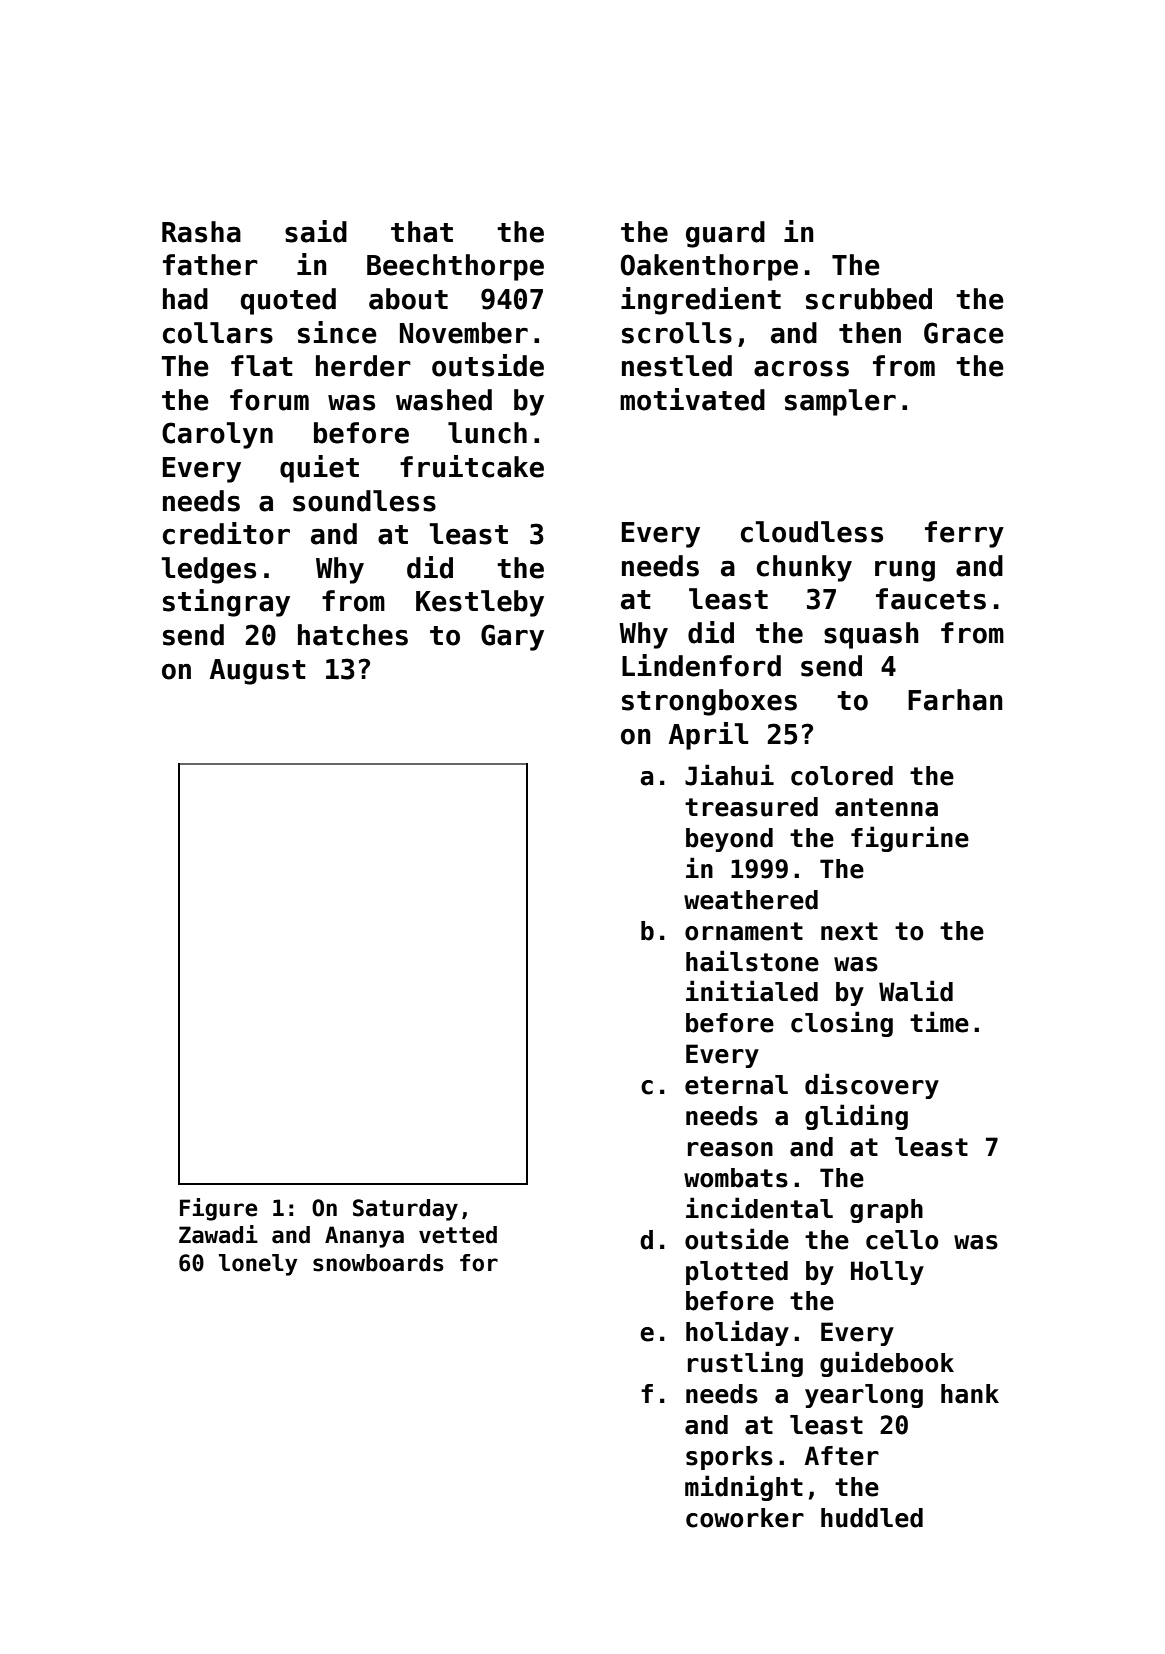 The image size is (1165, 1654). What do you see at coordinates (363, 366) in the screenshot?
I see `herder` at bounding box center [363, 366].
